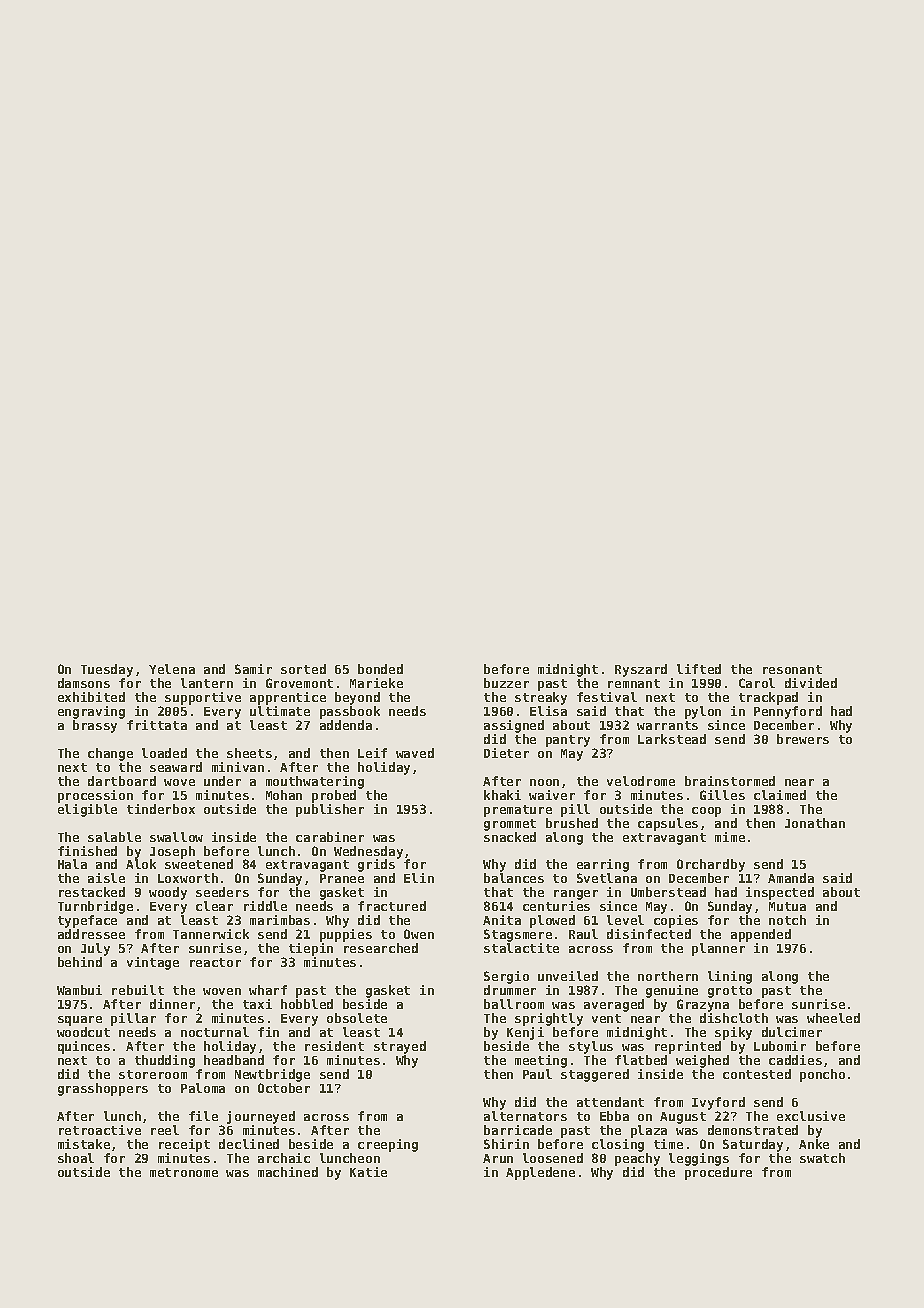 This screenshot has height=1308, width=924. I want to click on Samir, so click(253, 669).
